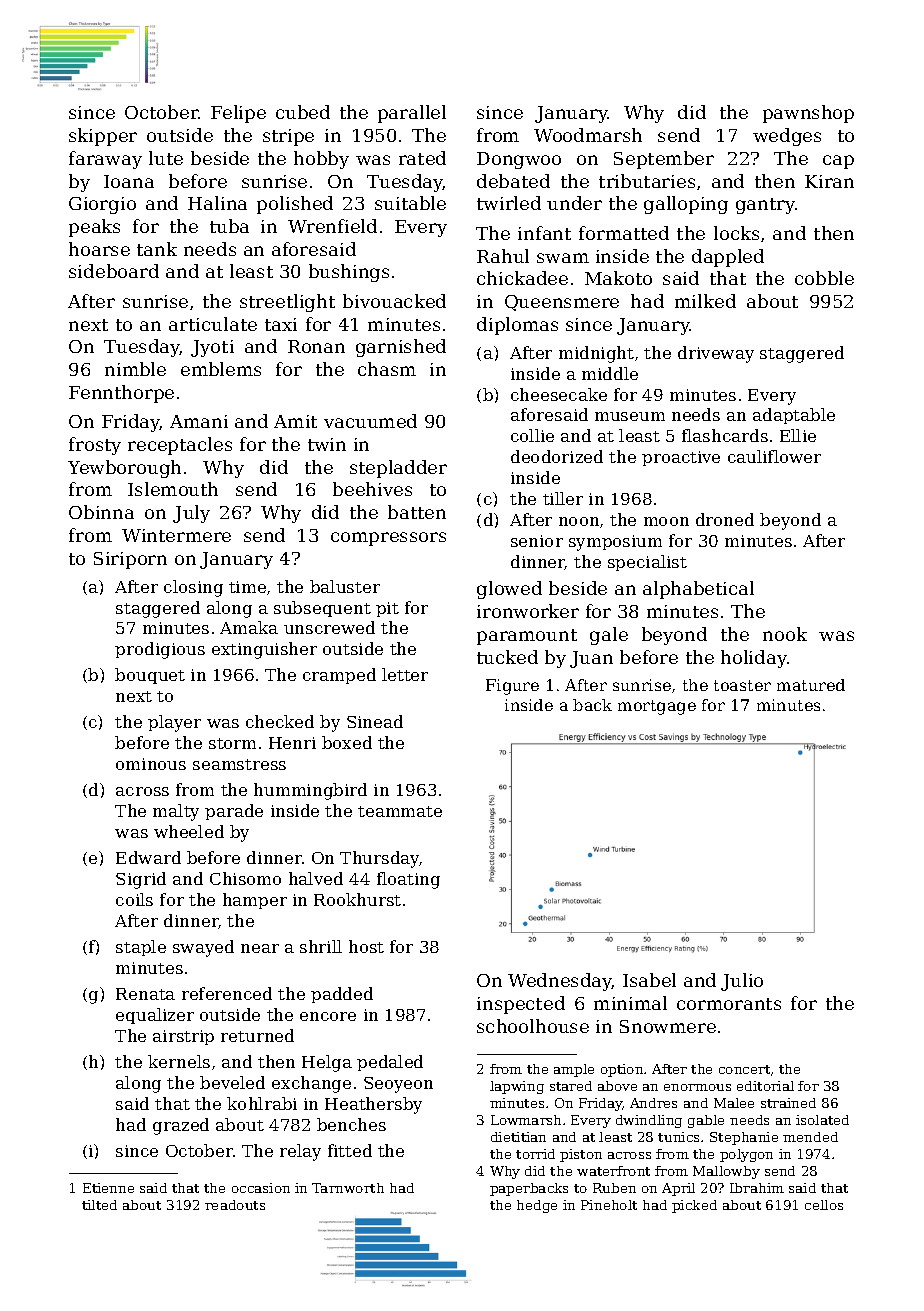 The image size is (924, 1311). I want to click on strained, so click(788, 1103).
